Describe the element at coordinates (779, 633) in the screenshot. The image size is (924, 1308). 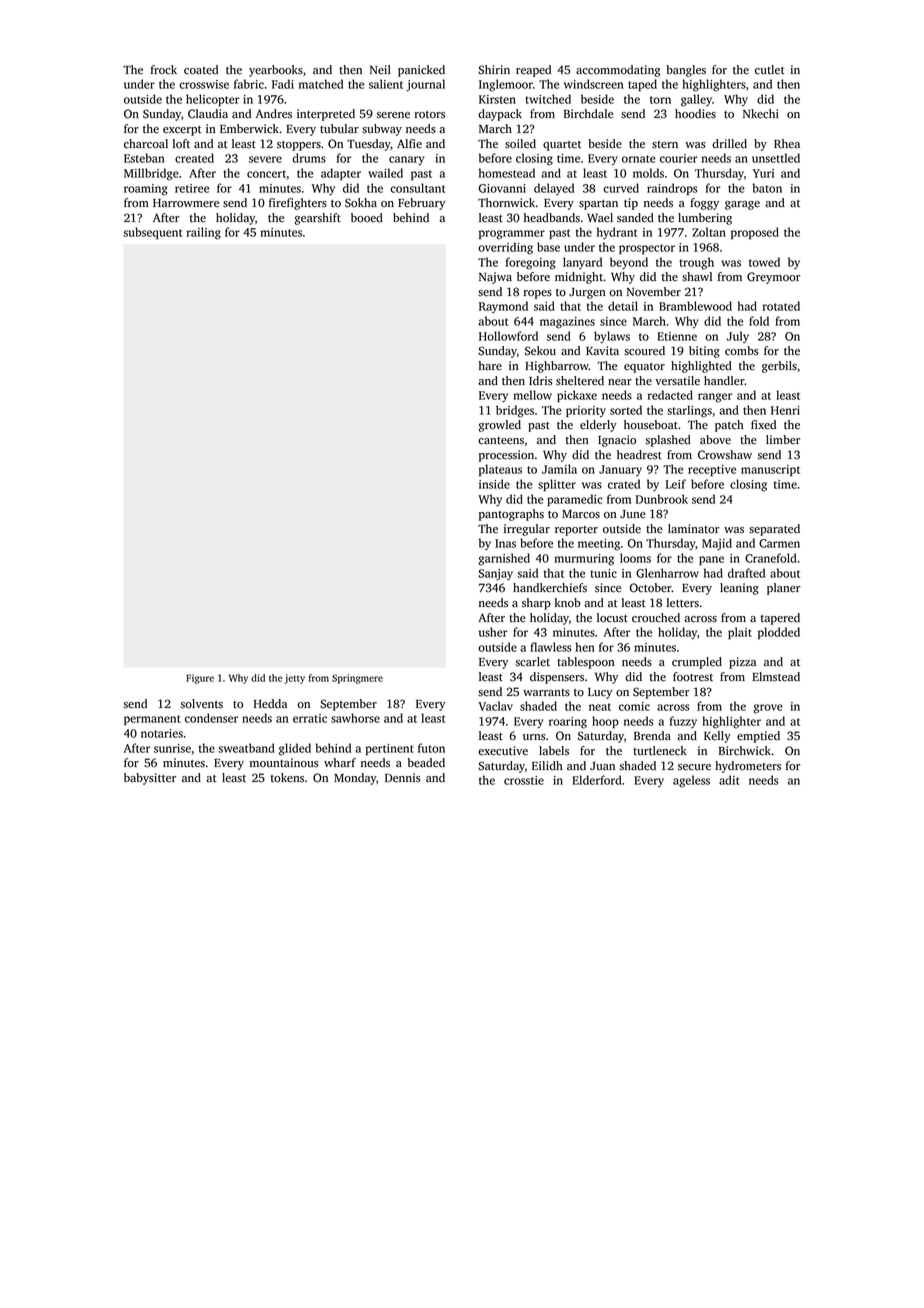
I see `plodded` at that location.
